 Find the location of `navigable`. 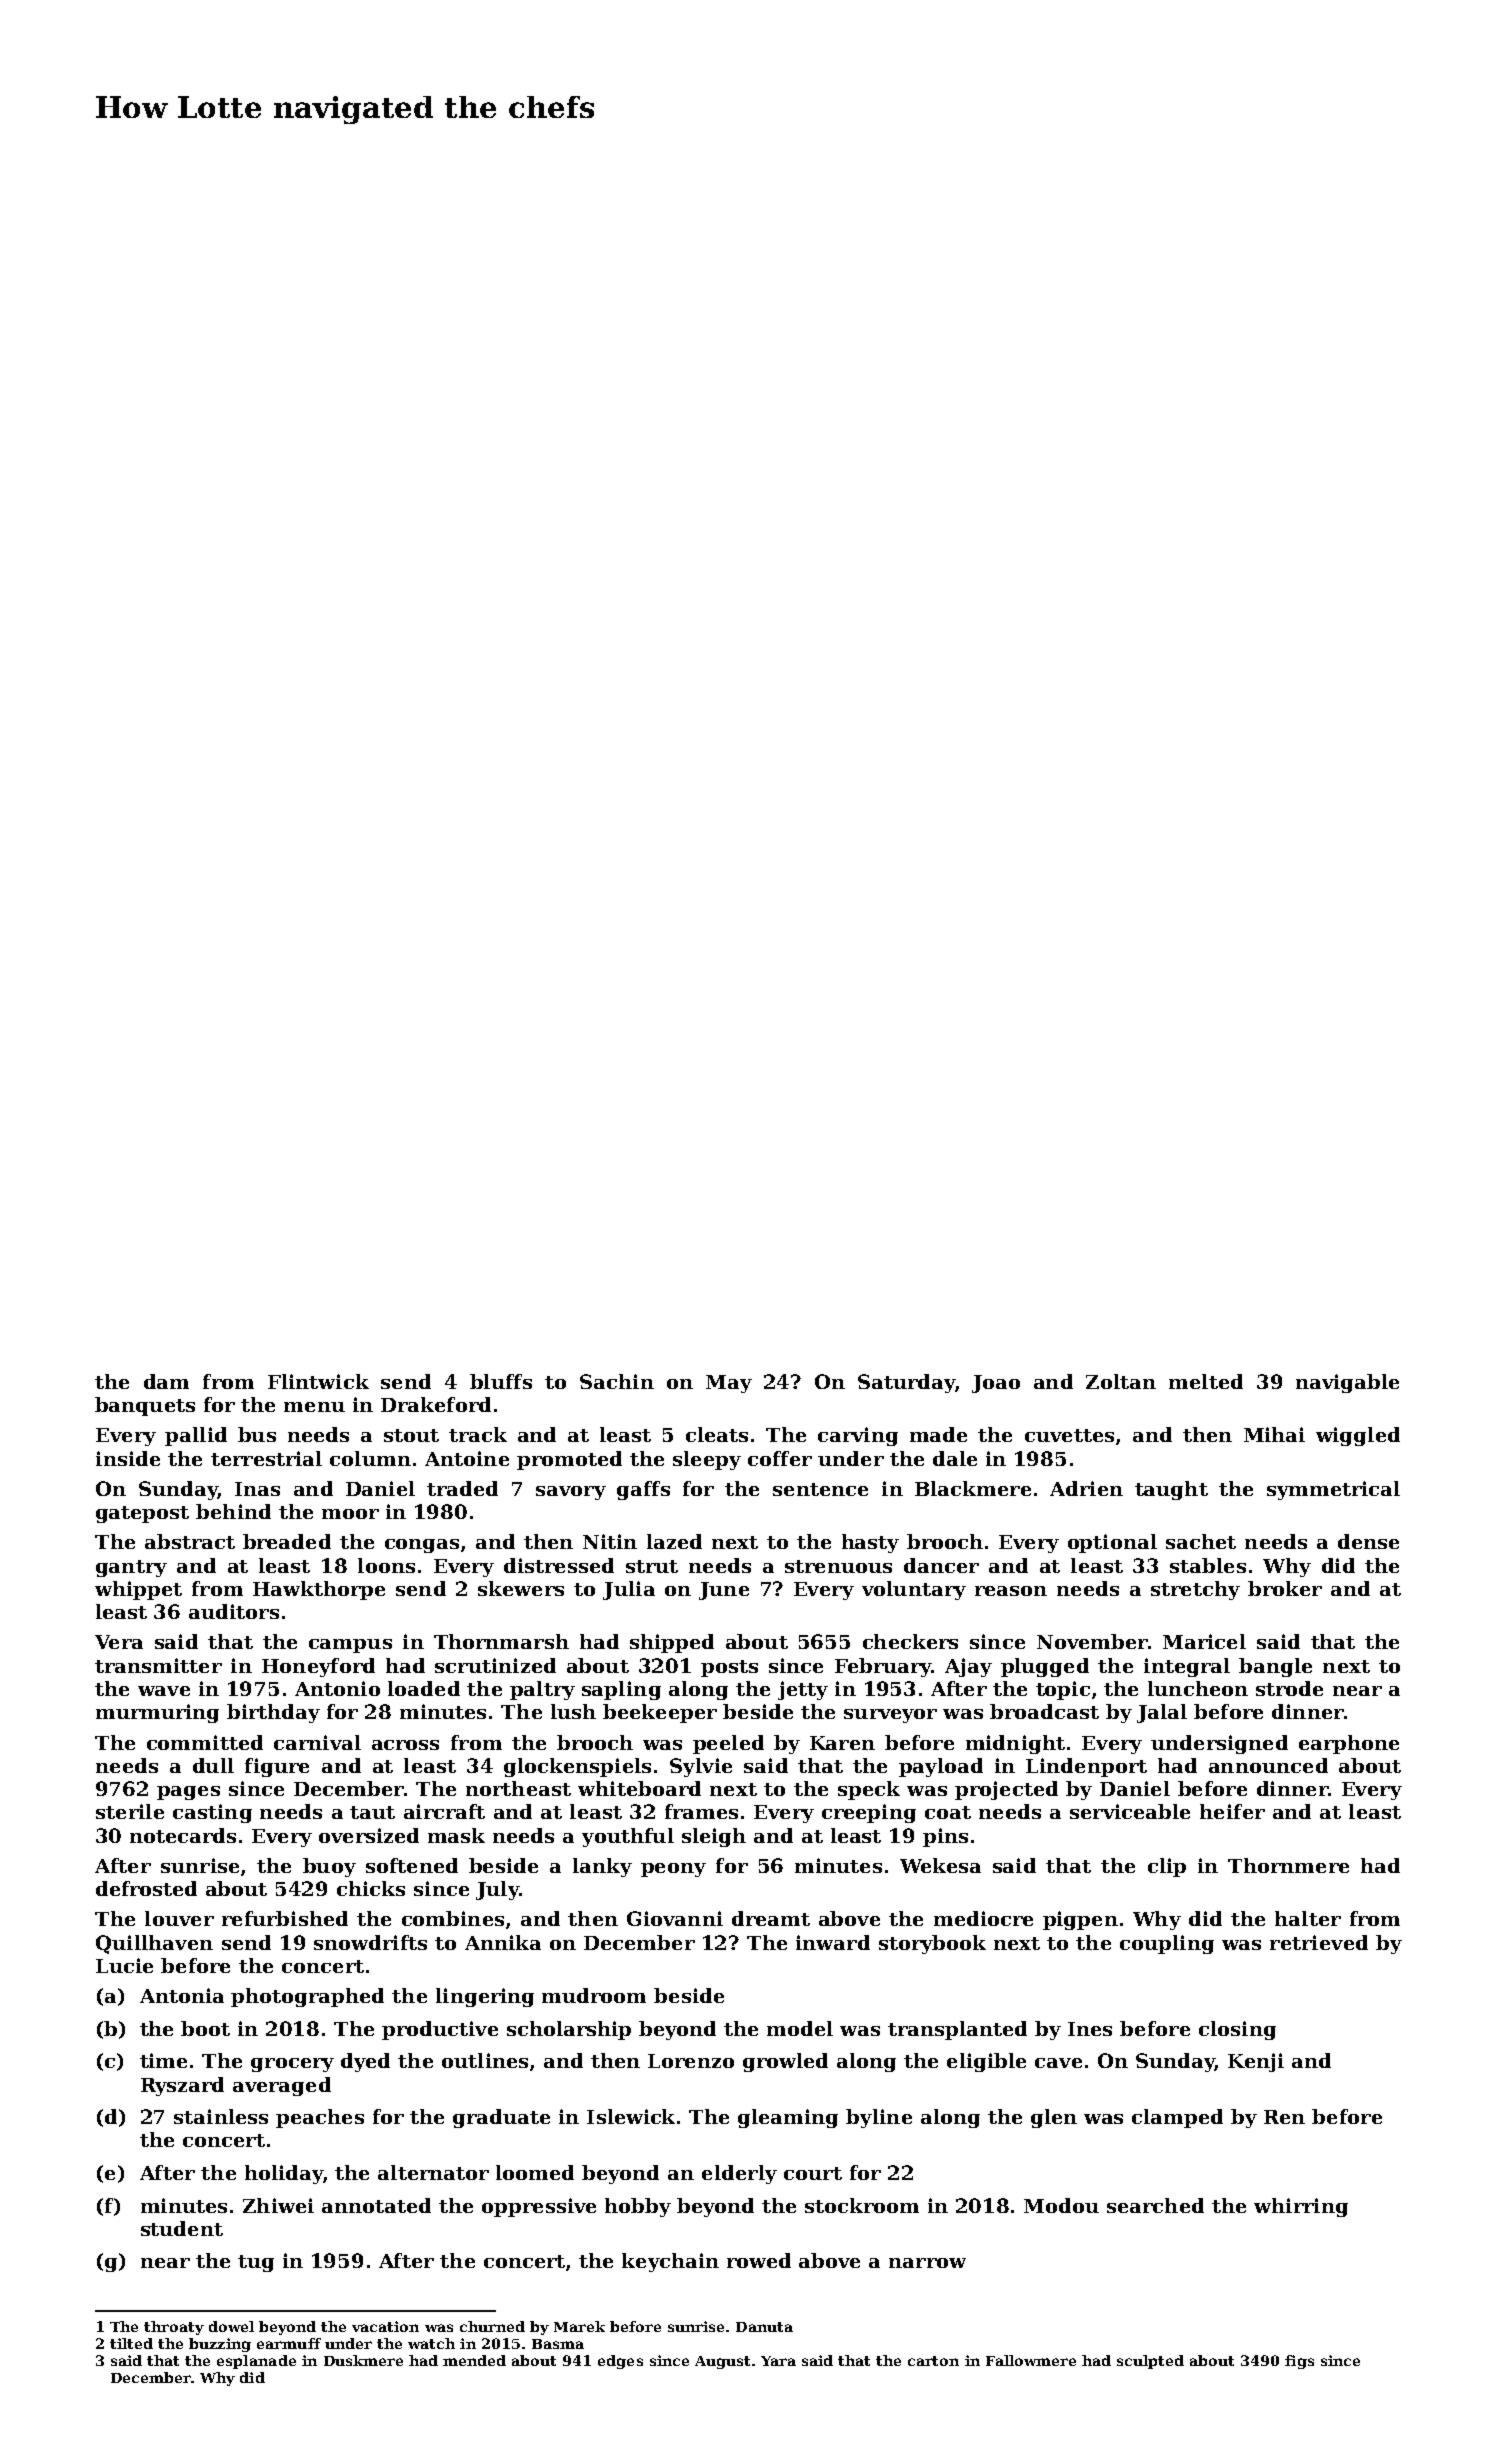

navigable is located at coordinates (1347, 1383).
